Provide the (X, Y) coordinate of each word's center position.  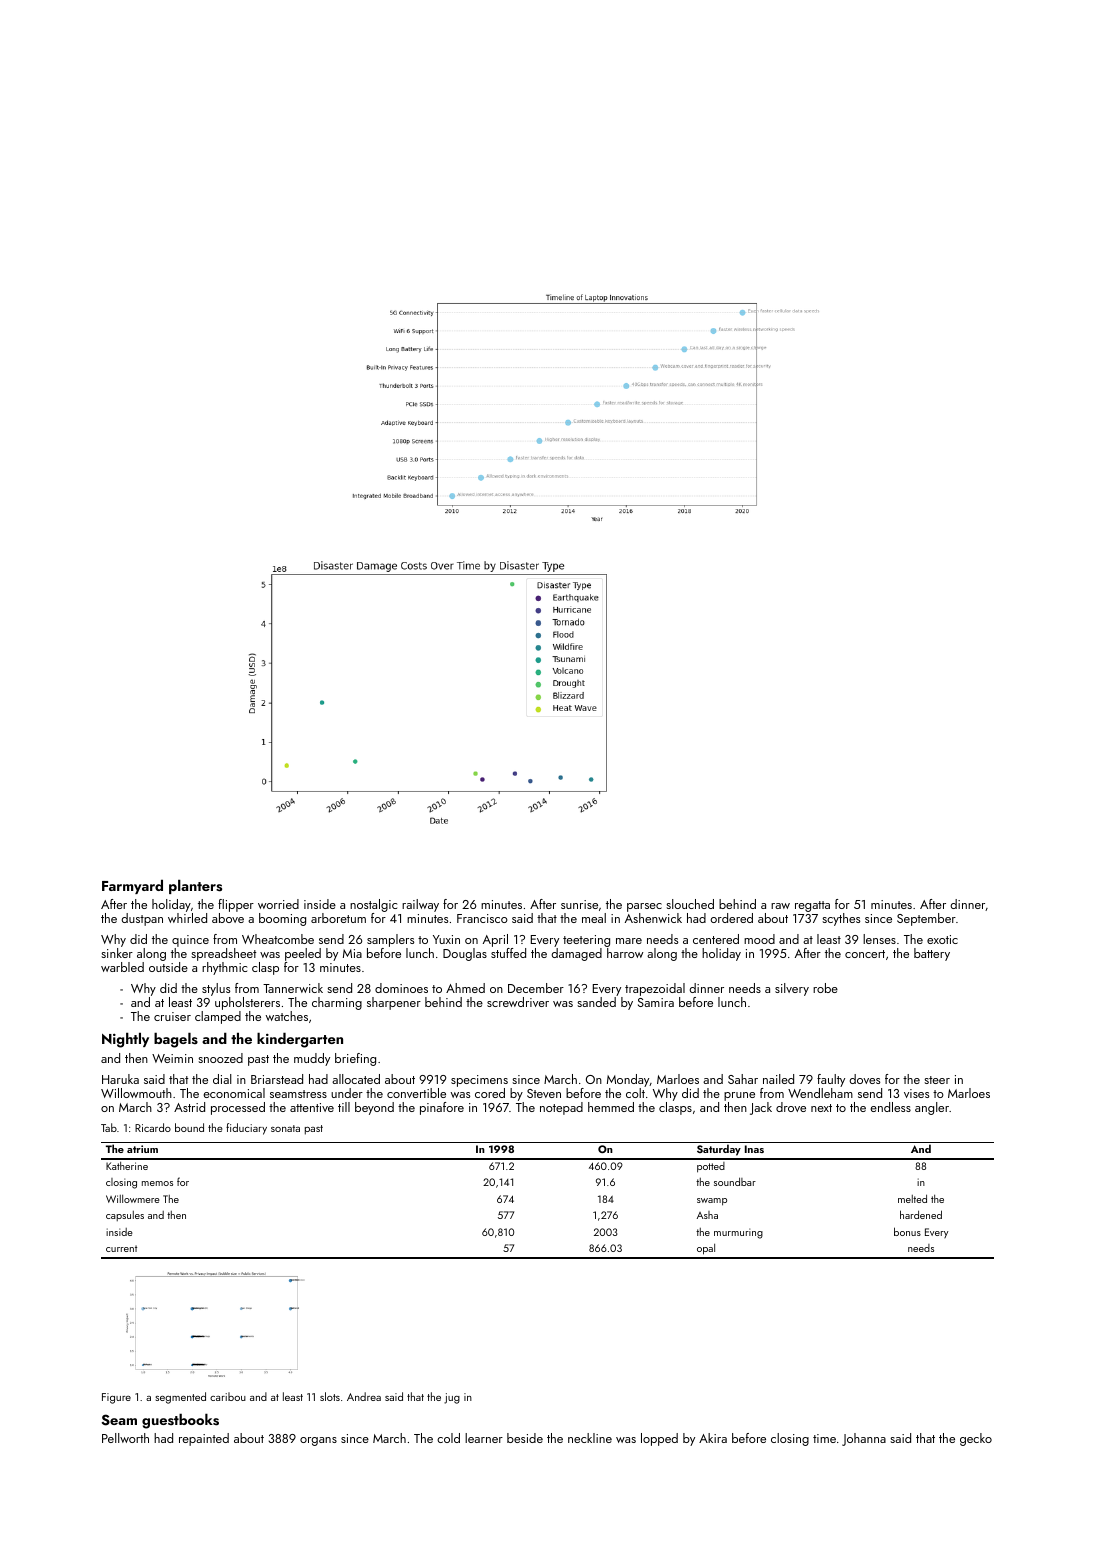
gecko (976, 1439)
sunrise (579, 904)
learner (484, 1438)
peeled (303, 954)
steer (937, 1080)
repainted (204, 1439)
